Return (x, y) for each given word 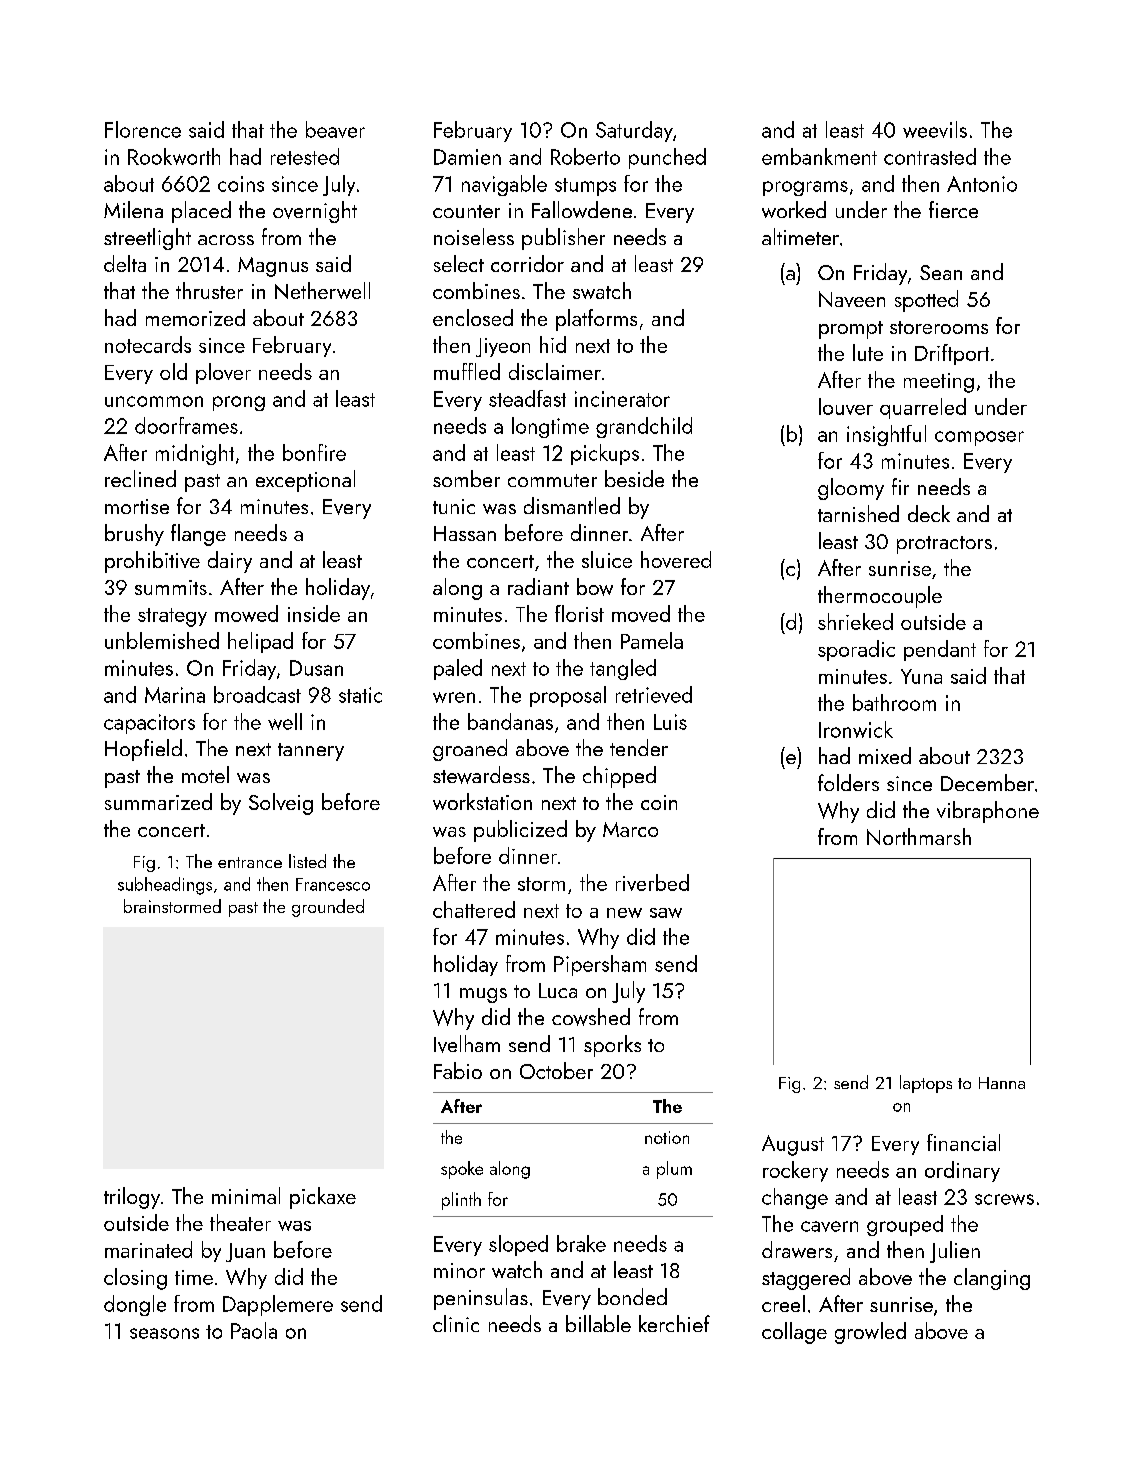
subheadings (165, 886)
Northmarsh (919, 836)
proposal (568, 696)
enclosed (473, 317)
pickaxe (323, 1198)
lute (868, 352)
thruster (209, 290)
